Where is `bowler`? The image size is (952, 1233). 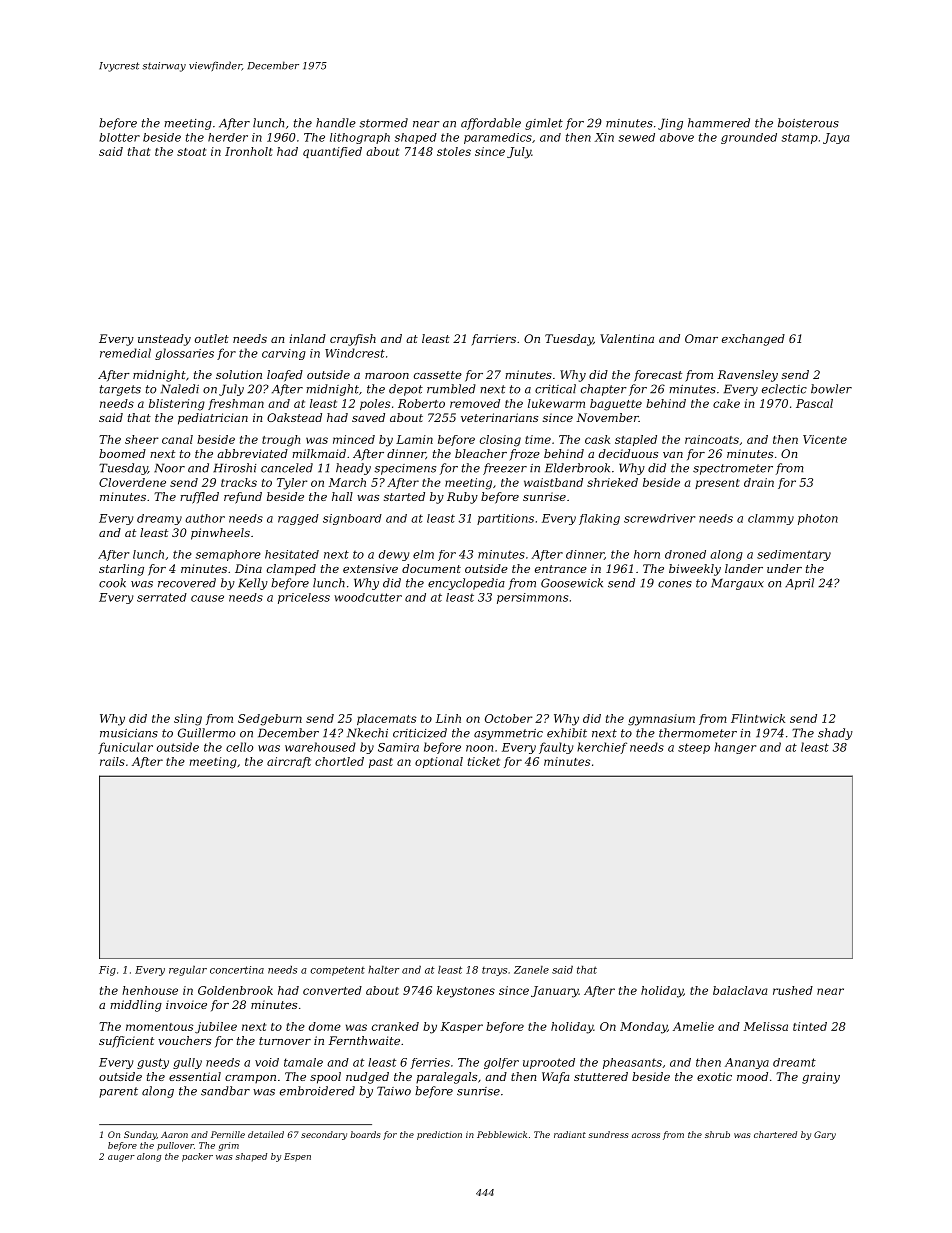 bowler is located at coordinates (831, 389).
